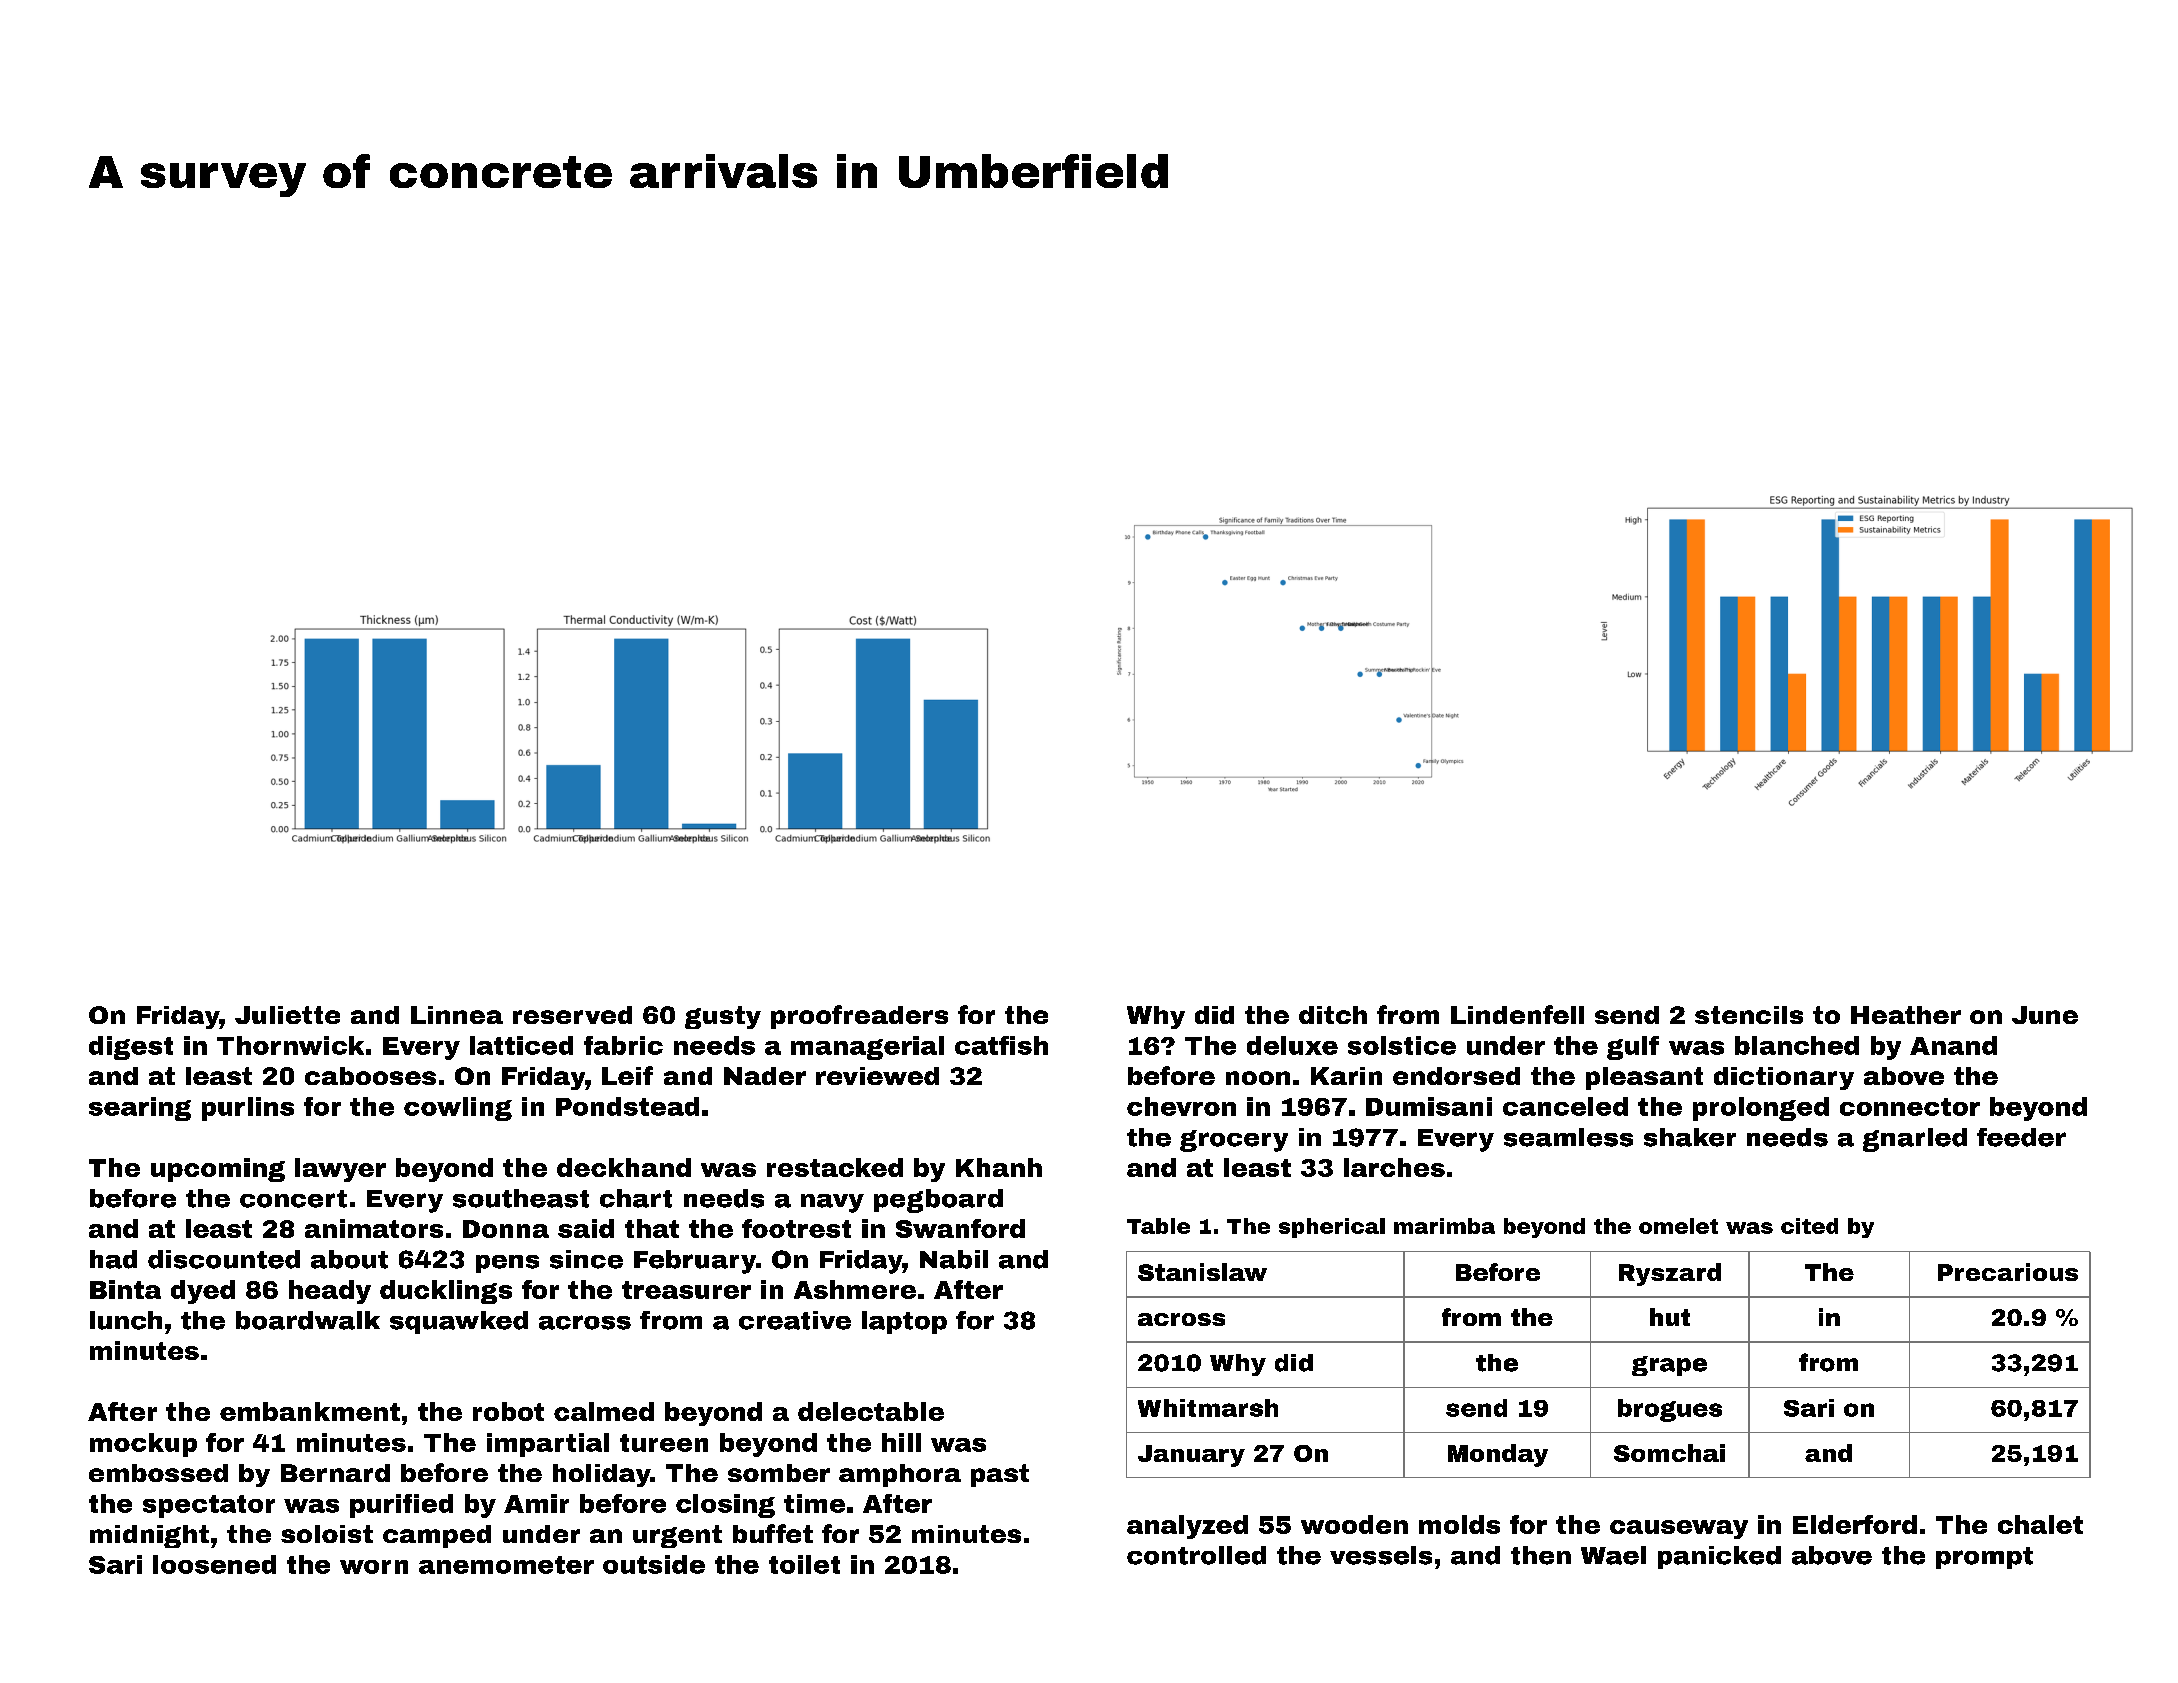  Describe the element at coordinates (143, 1445) in the page. I see `mockup` at that location.
